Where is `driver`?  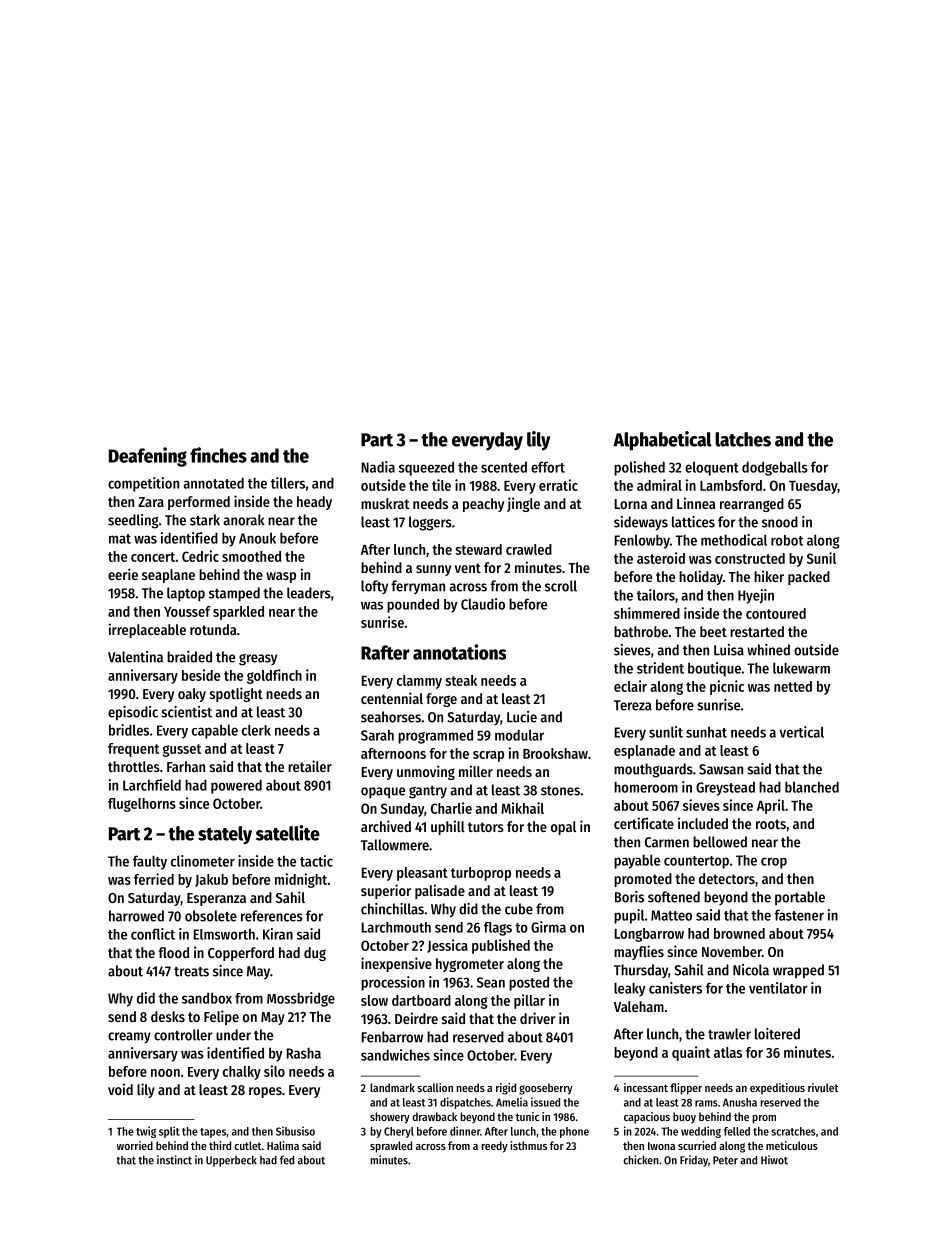
driver is located at coordinates (538, 1018).
